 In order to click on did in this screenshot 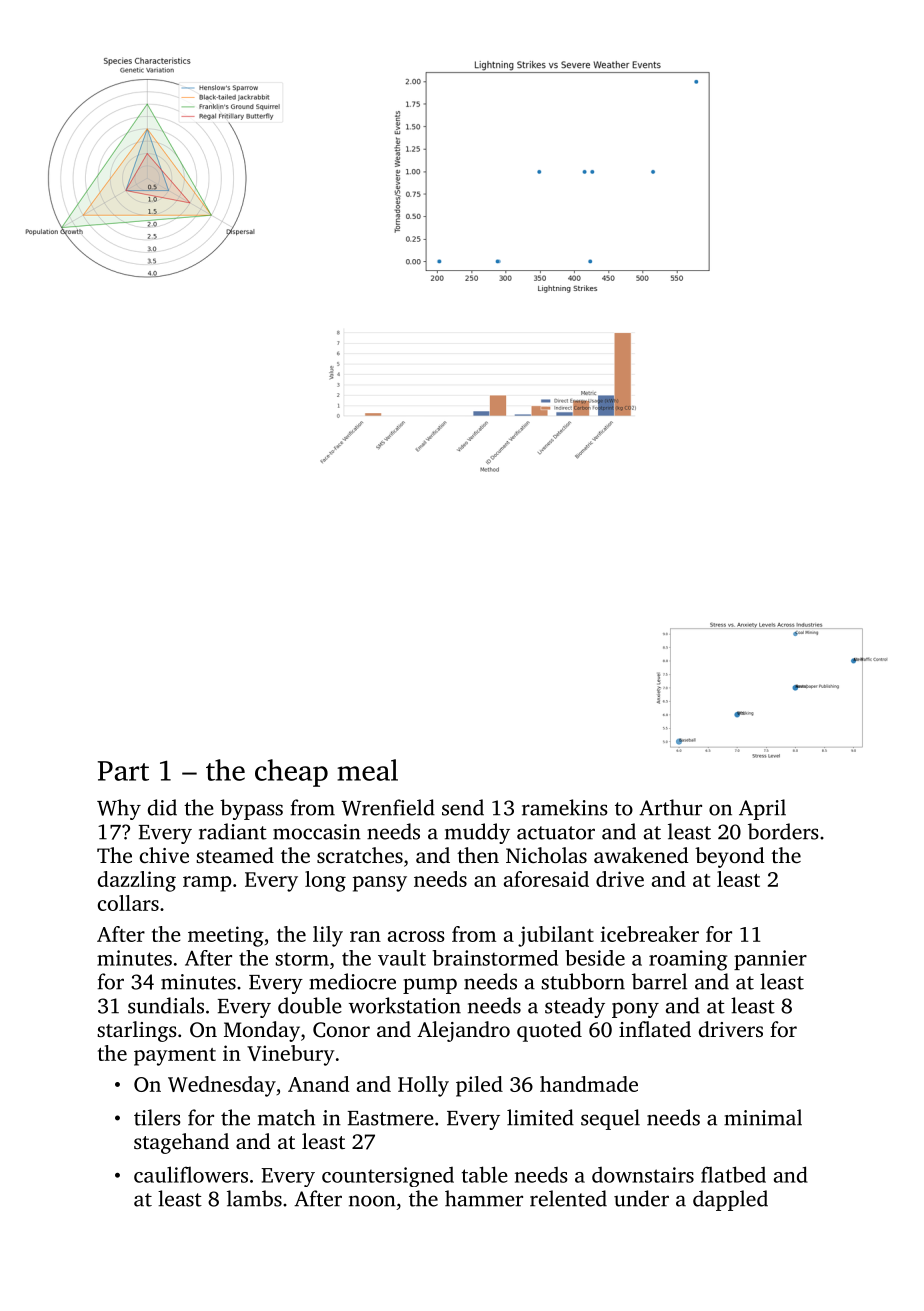, I will do `click(162, 807)`.
